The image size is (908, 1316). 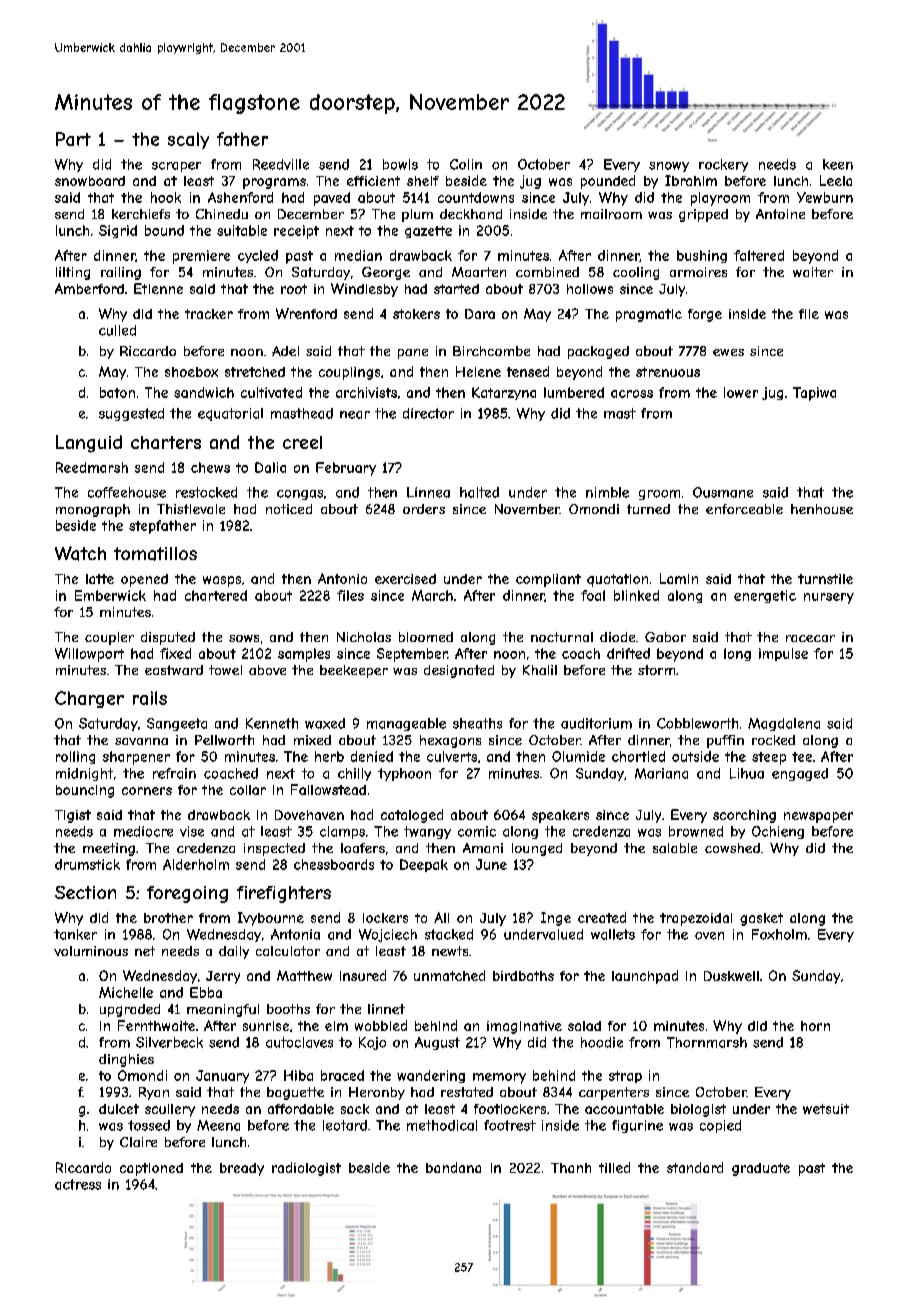 What do you see at coordinates (89, 288) in the document?
I see `Amberford` at bounding box center [89, 288].
